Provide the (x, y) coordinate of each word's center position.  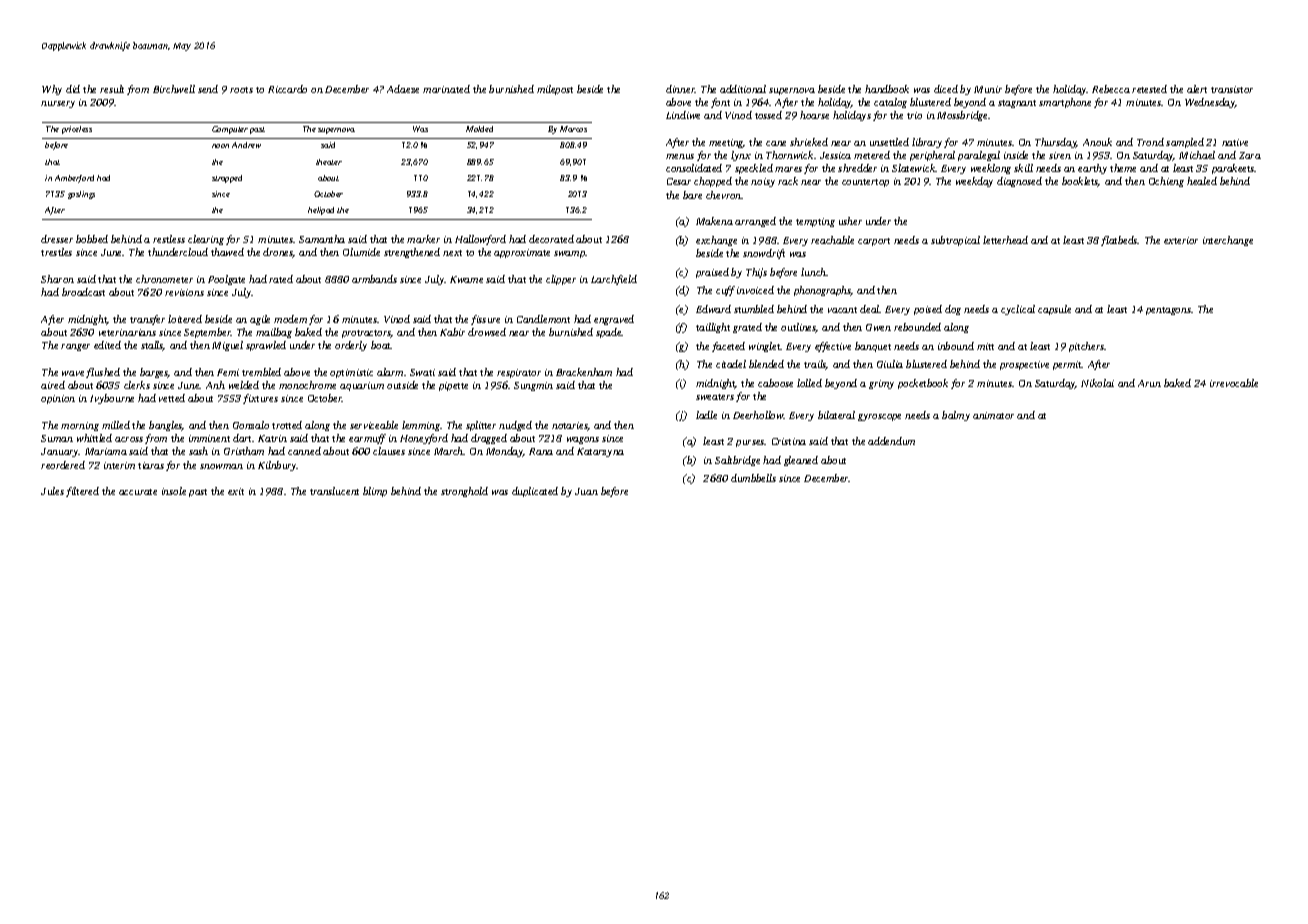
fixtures (260, 399)
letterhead (1005, 240)
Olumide (361, 252)
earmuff (367, 439)
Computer (230, 130)
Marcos (573, 129)
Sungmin (533, 386)
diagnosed (1019, 182)
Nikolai (1097, 383)
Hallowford (480, 240)
